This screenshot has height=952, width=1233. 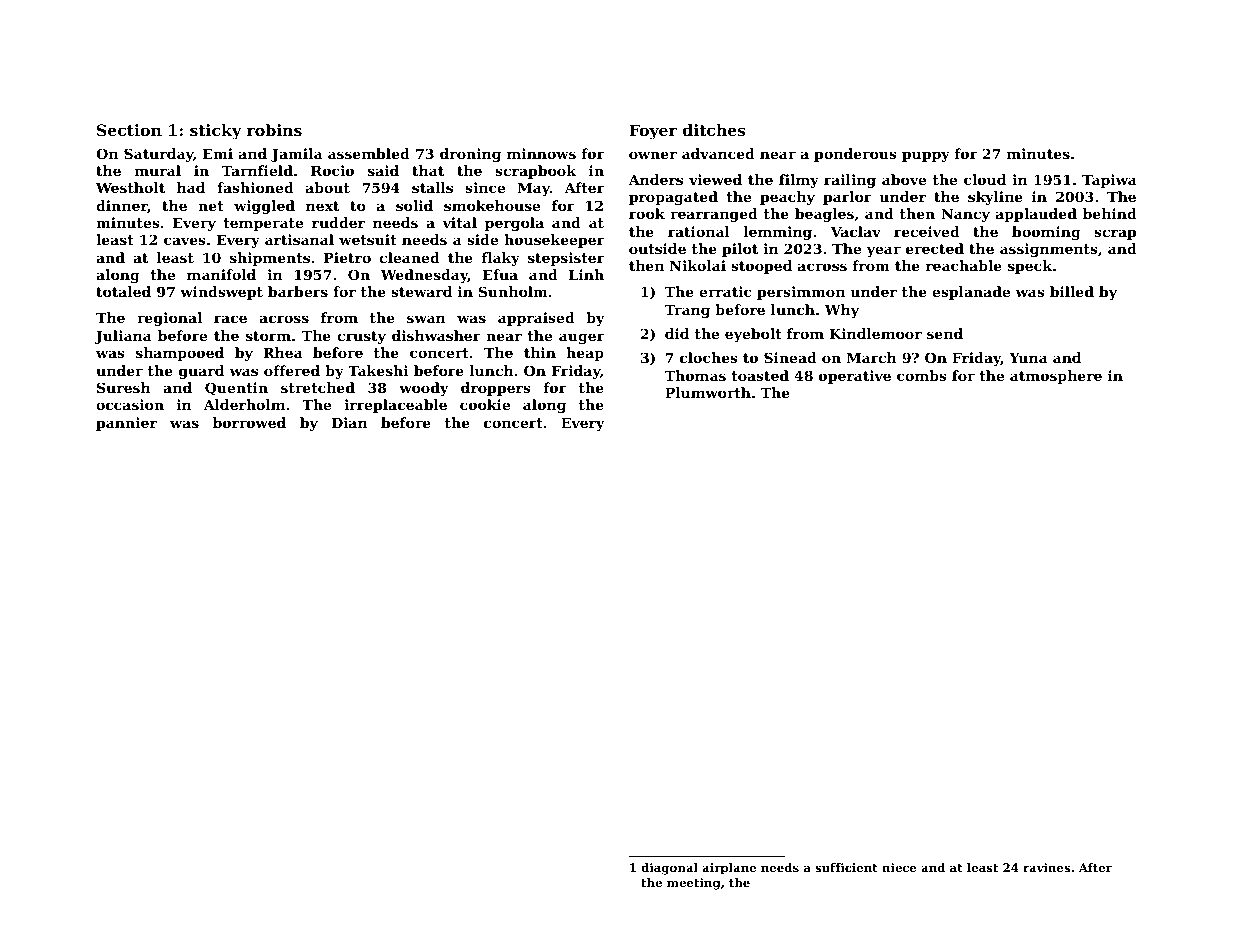 What do you see at coordinates (653, 132) in the screenshot?
I see `Foyer` at bounding box center [653, 132].
